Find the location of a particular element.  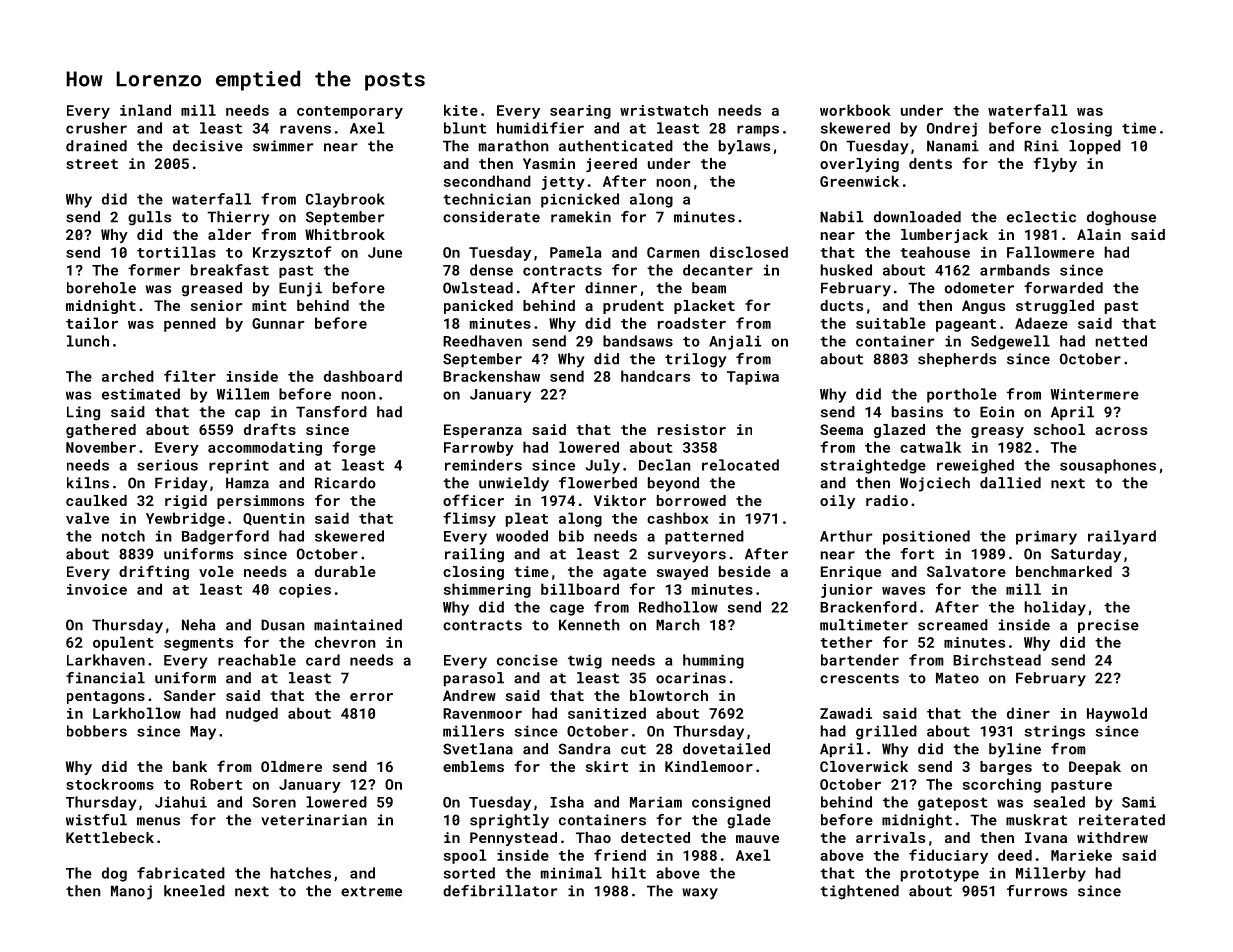

kite is located at coordinates (461, 110).
